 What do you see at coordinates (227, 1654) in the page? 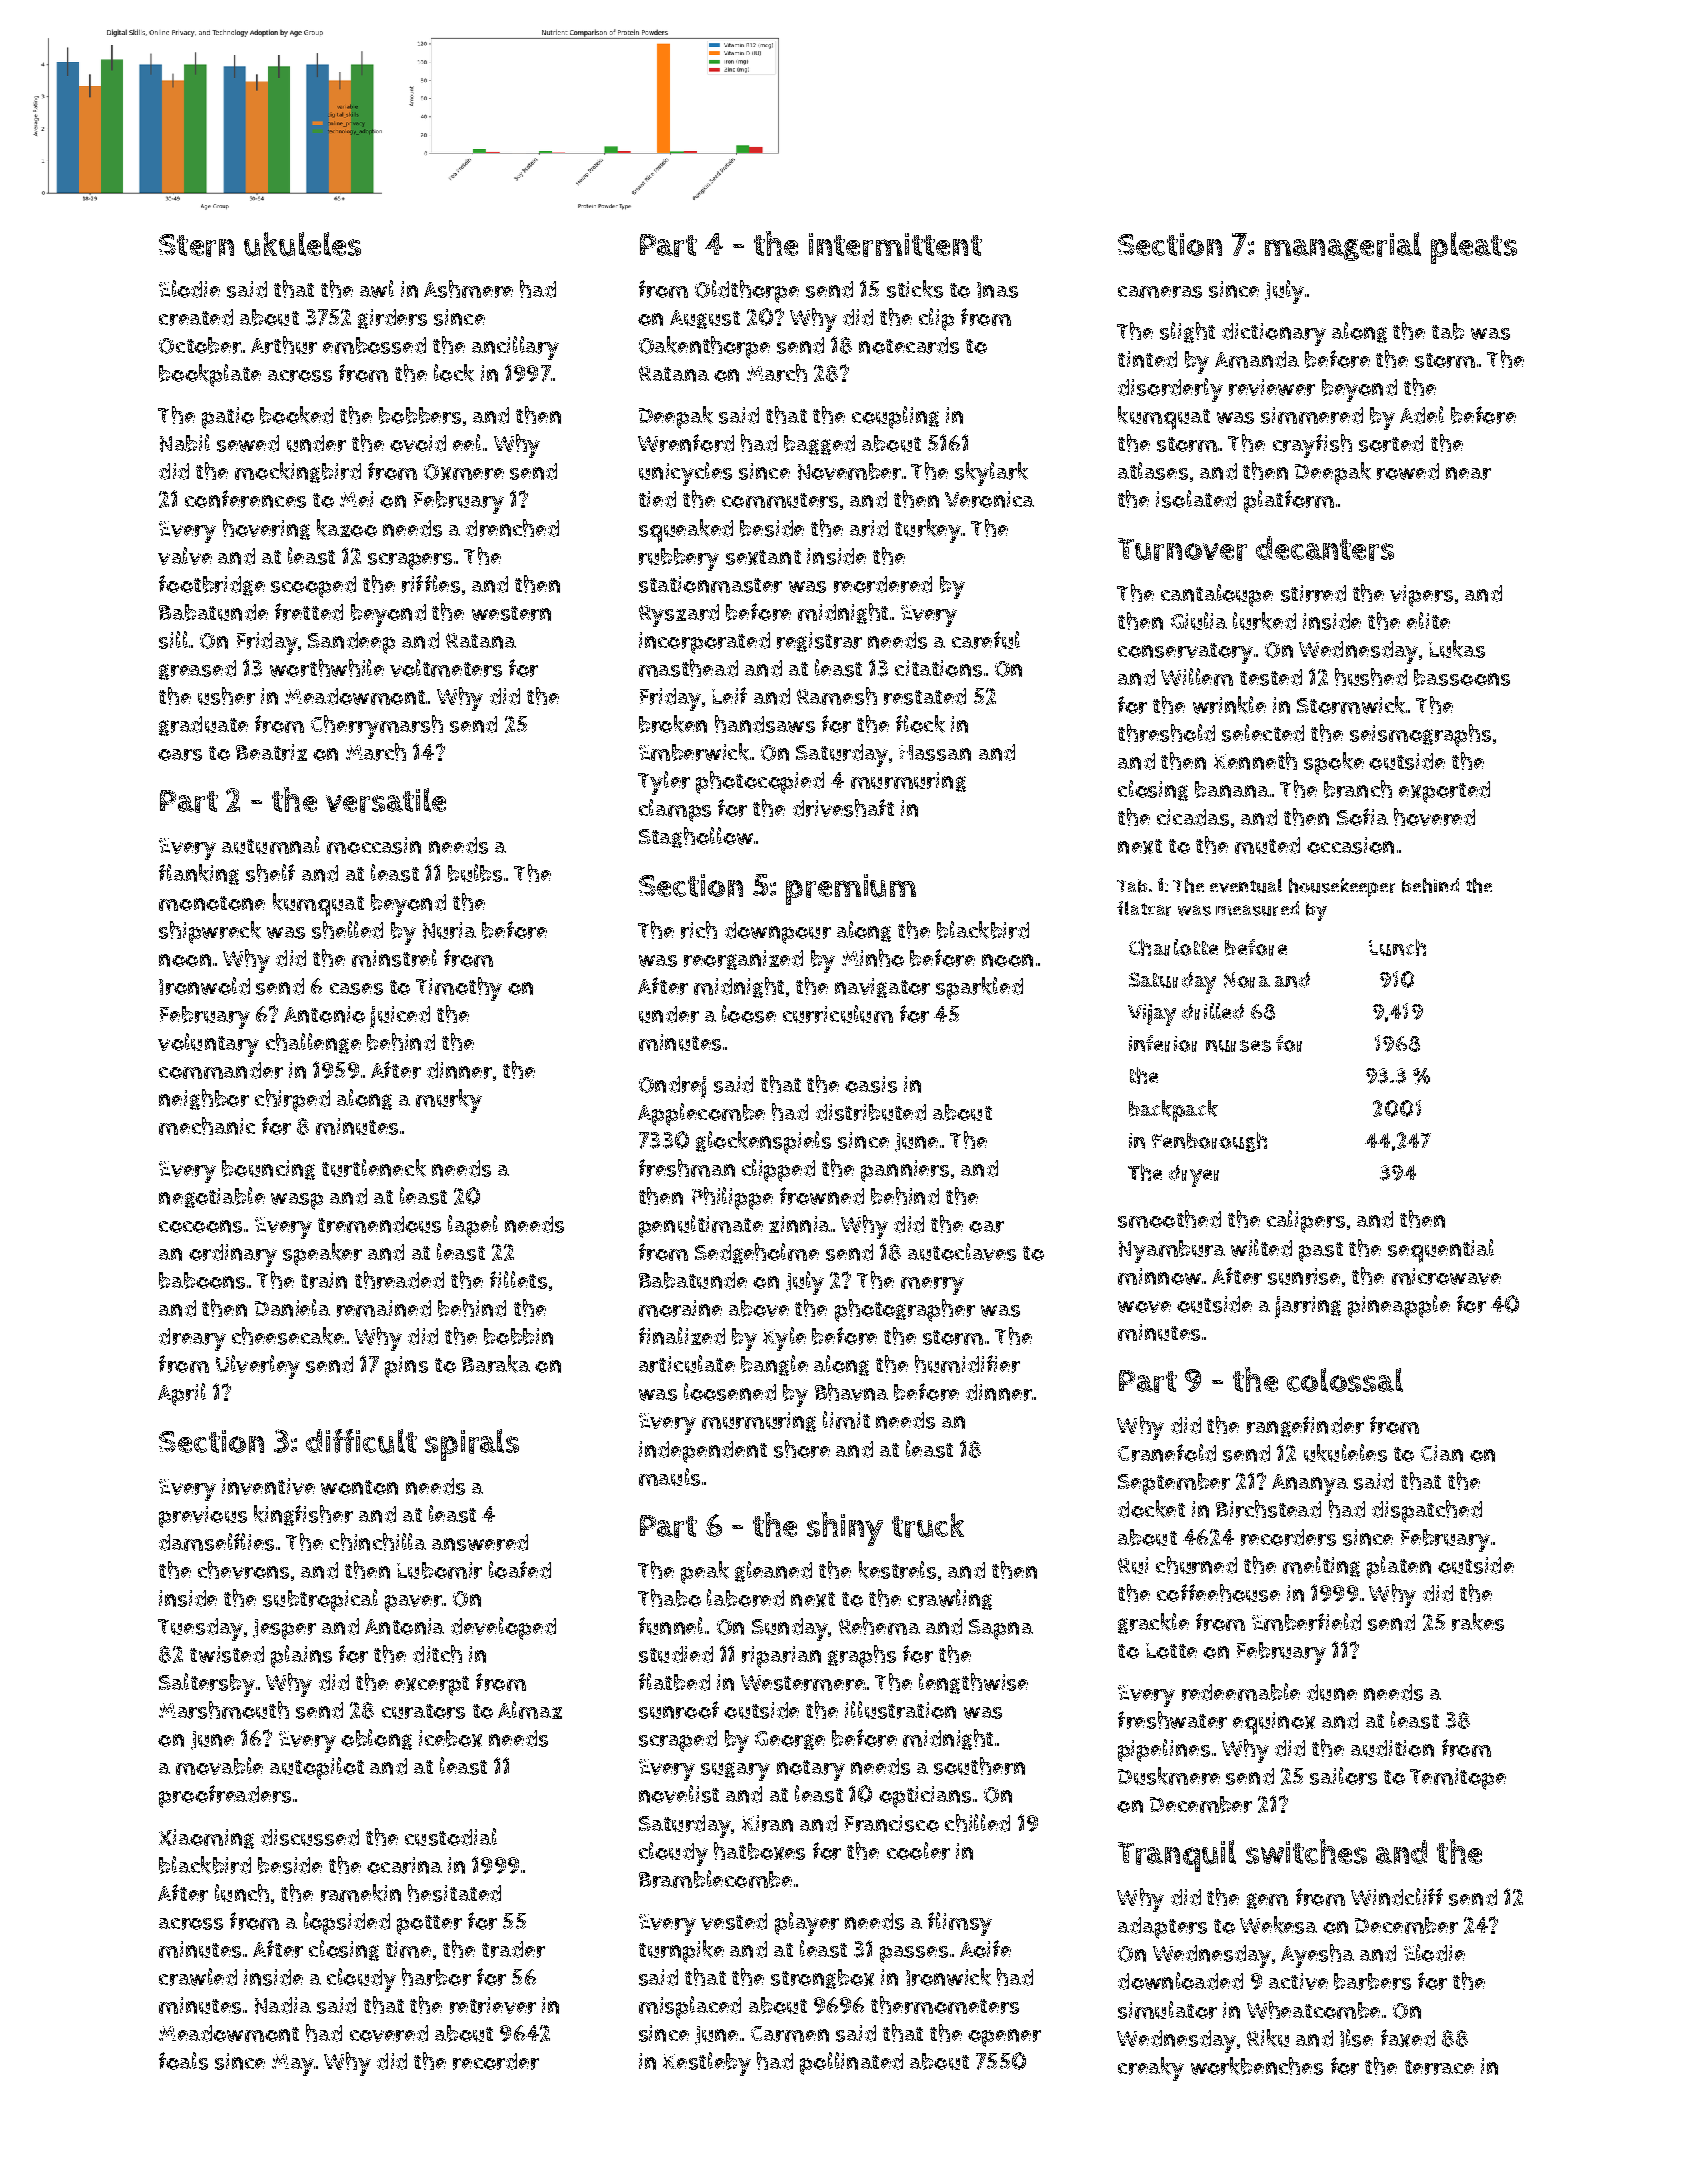
I see `twisted` at bounding box center [227, 1654].
